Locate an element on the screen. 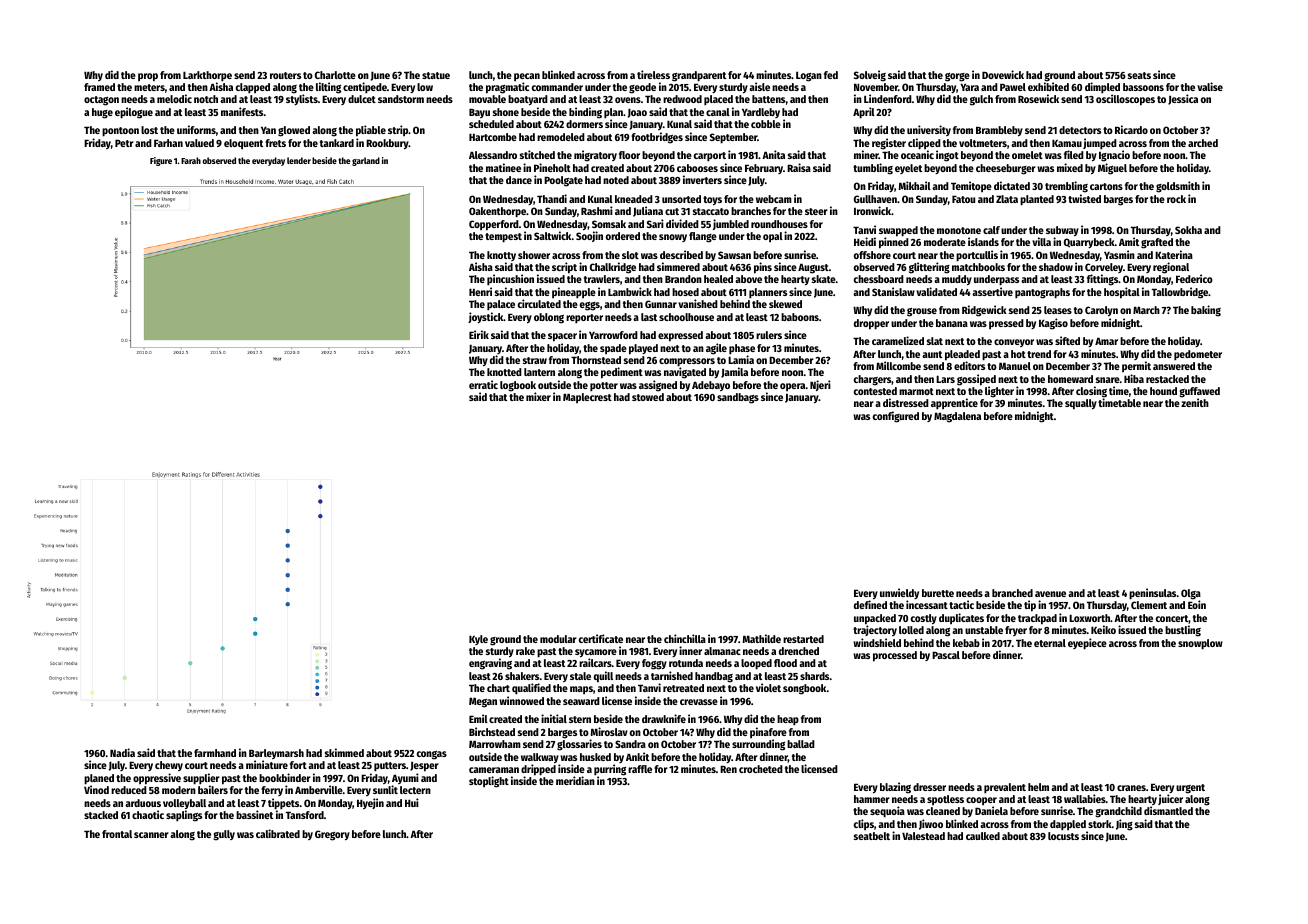 Image resolution: width=1308 pixels, height=924 pixels. straw is located at coordinates (535, 360).
